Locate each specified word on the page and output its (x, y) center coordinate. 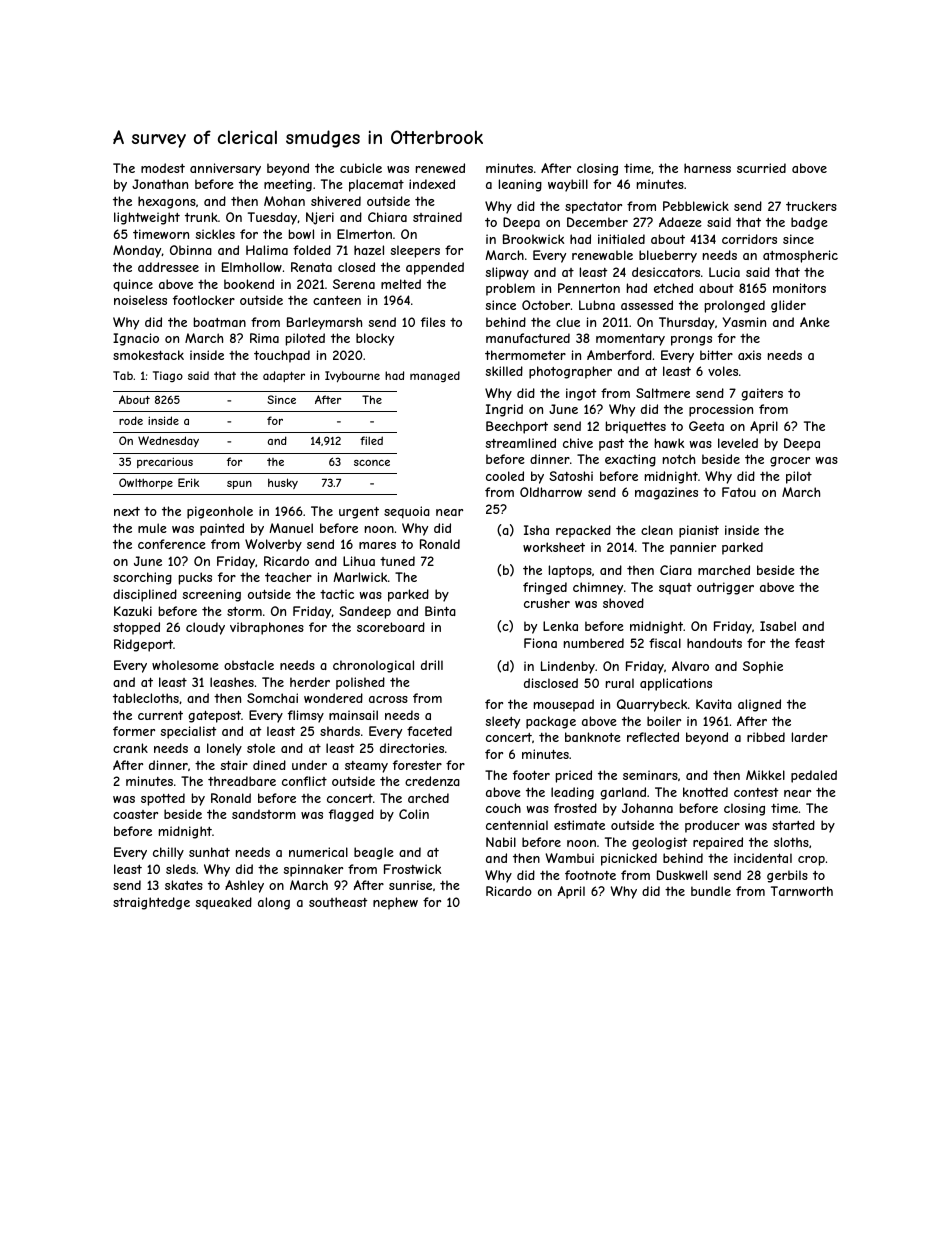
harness (707, 168)
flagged (351, 815)
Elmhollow (252, 267)
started (793, 825)
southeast (338, 902)
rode (131, 420)
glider (788, 306)
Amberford (619, 355)
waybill (568, 185)
